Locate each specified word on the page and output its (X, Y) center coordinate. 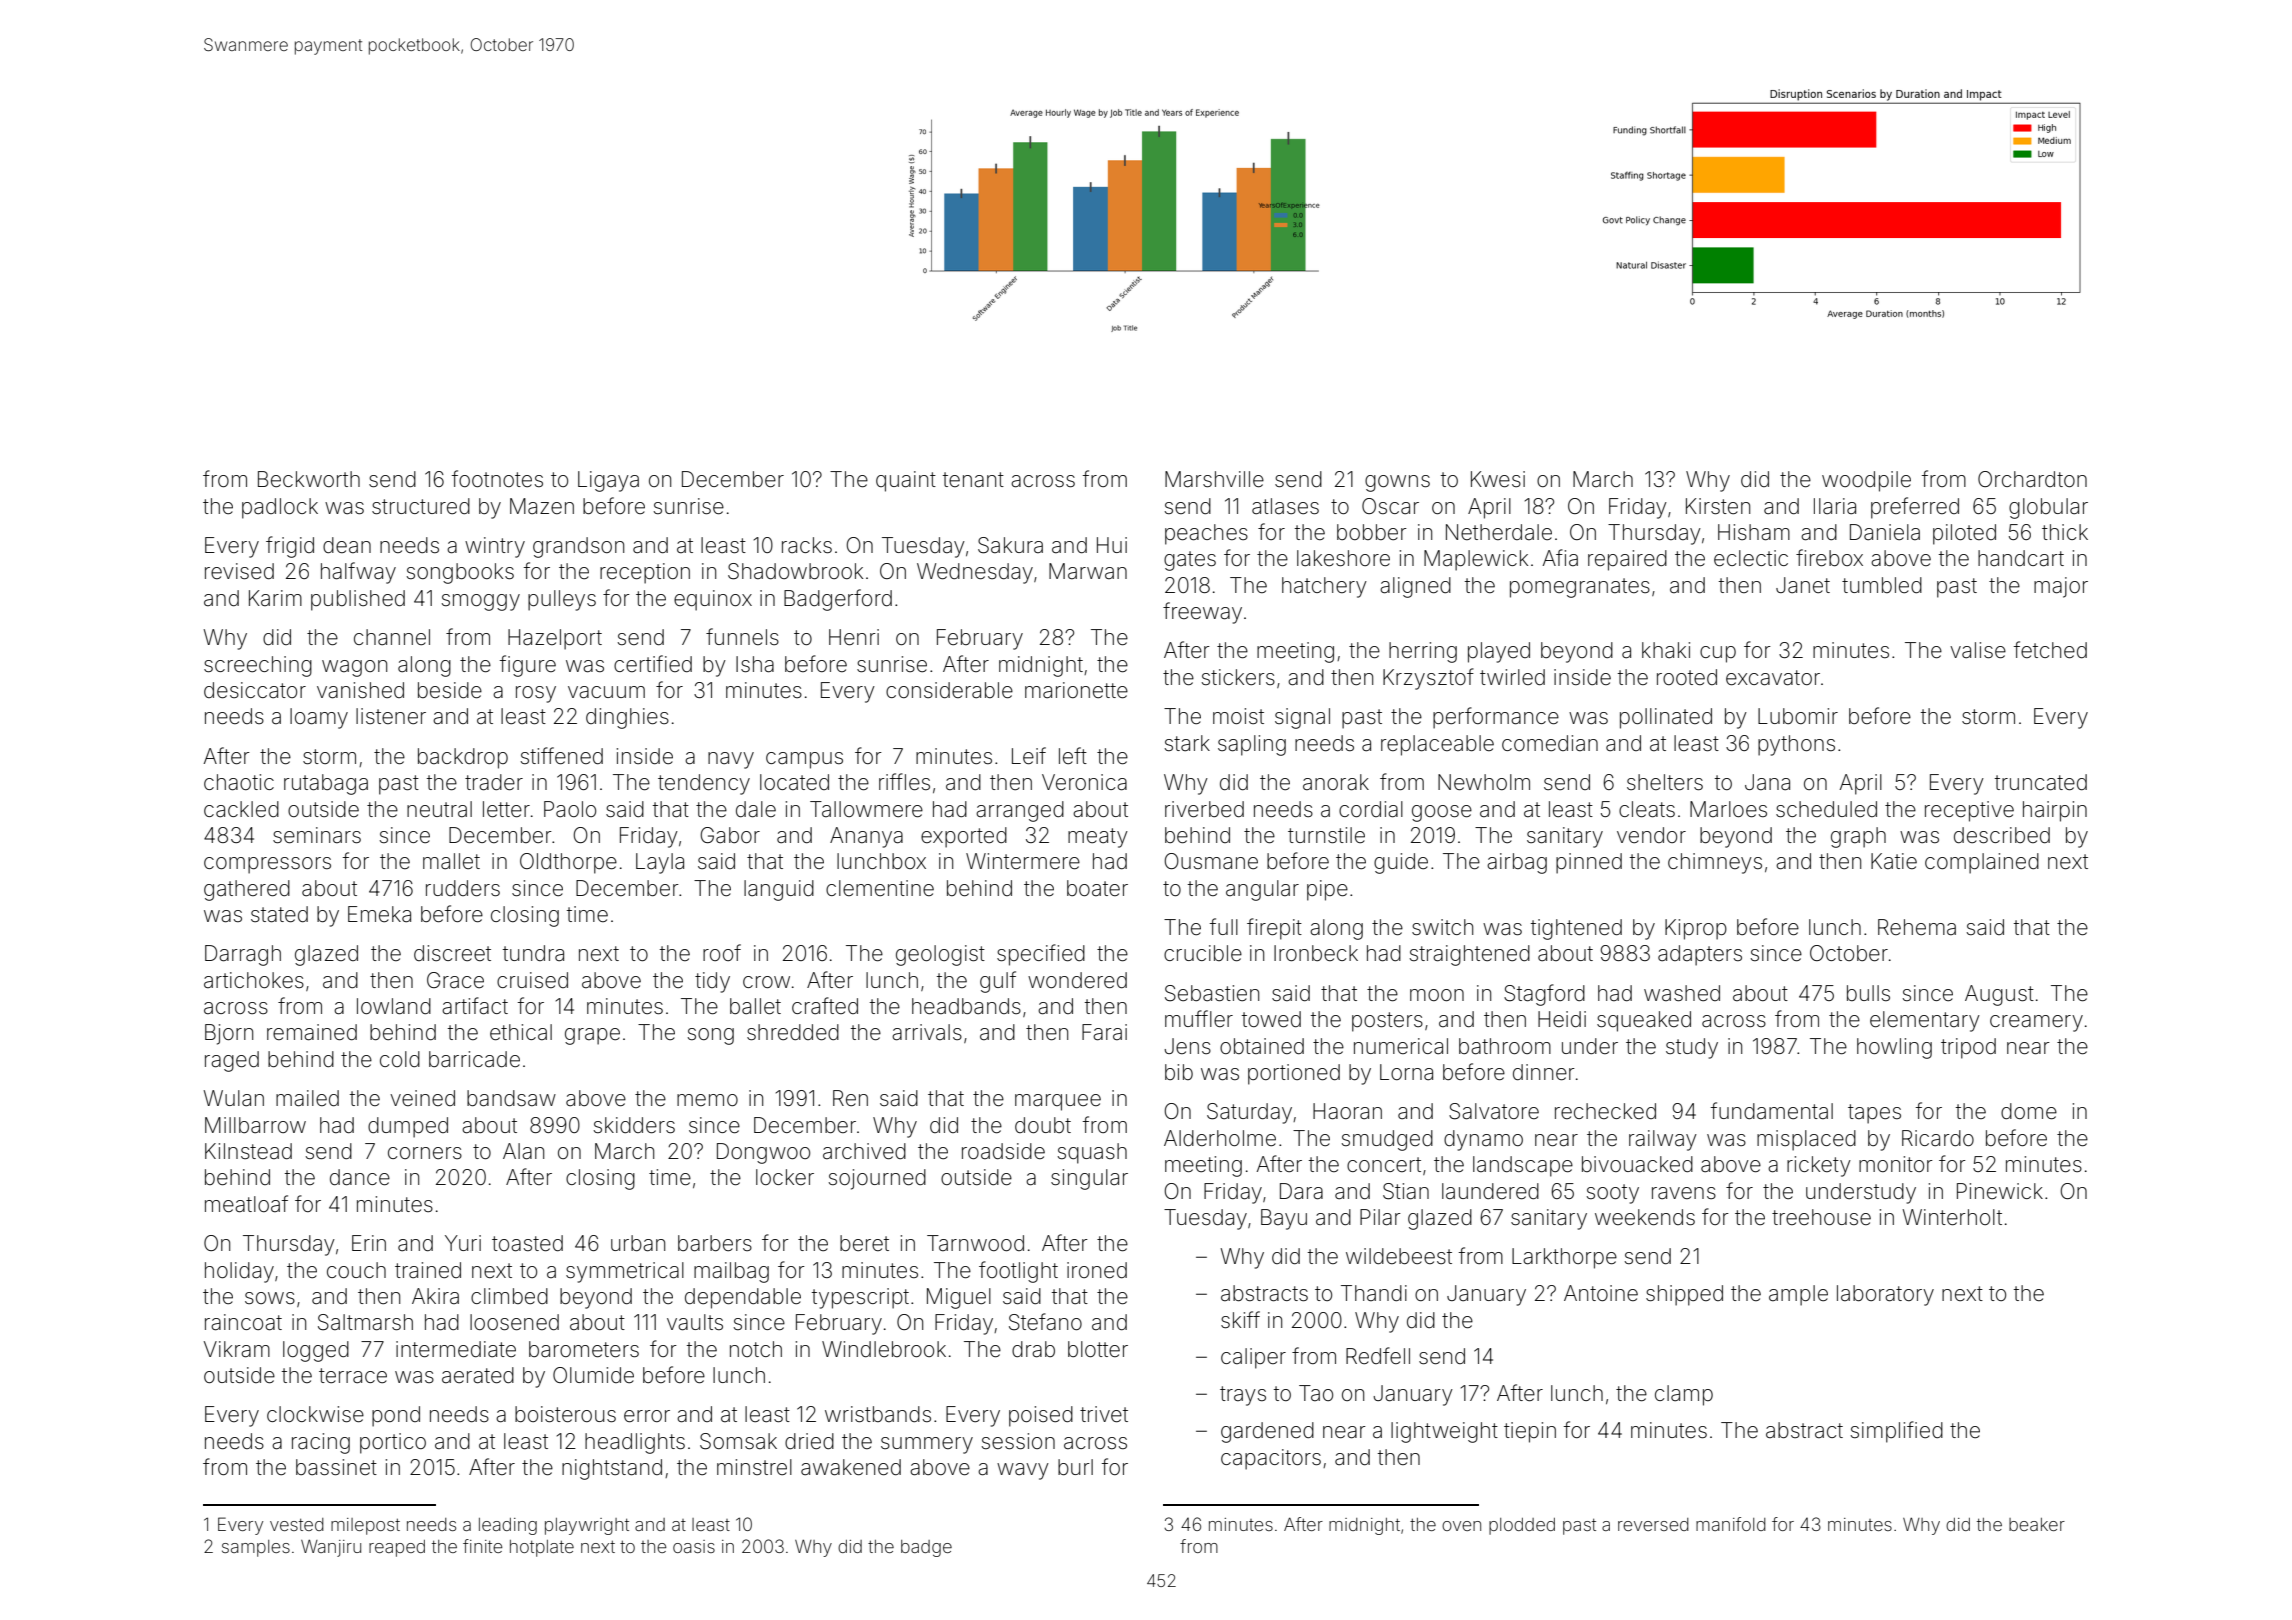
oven (1461, 1526)
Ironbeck (1316, 953)
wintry (495, 547)
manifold (1731, 1524)
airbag (1517, 863)
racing (321, 1443)
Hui (1112, 545)
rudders (463, 888)
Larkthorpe (1564, 1258)
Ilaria (1835, 506)
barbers (715, 1243)
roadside (1003, 1151)
